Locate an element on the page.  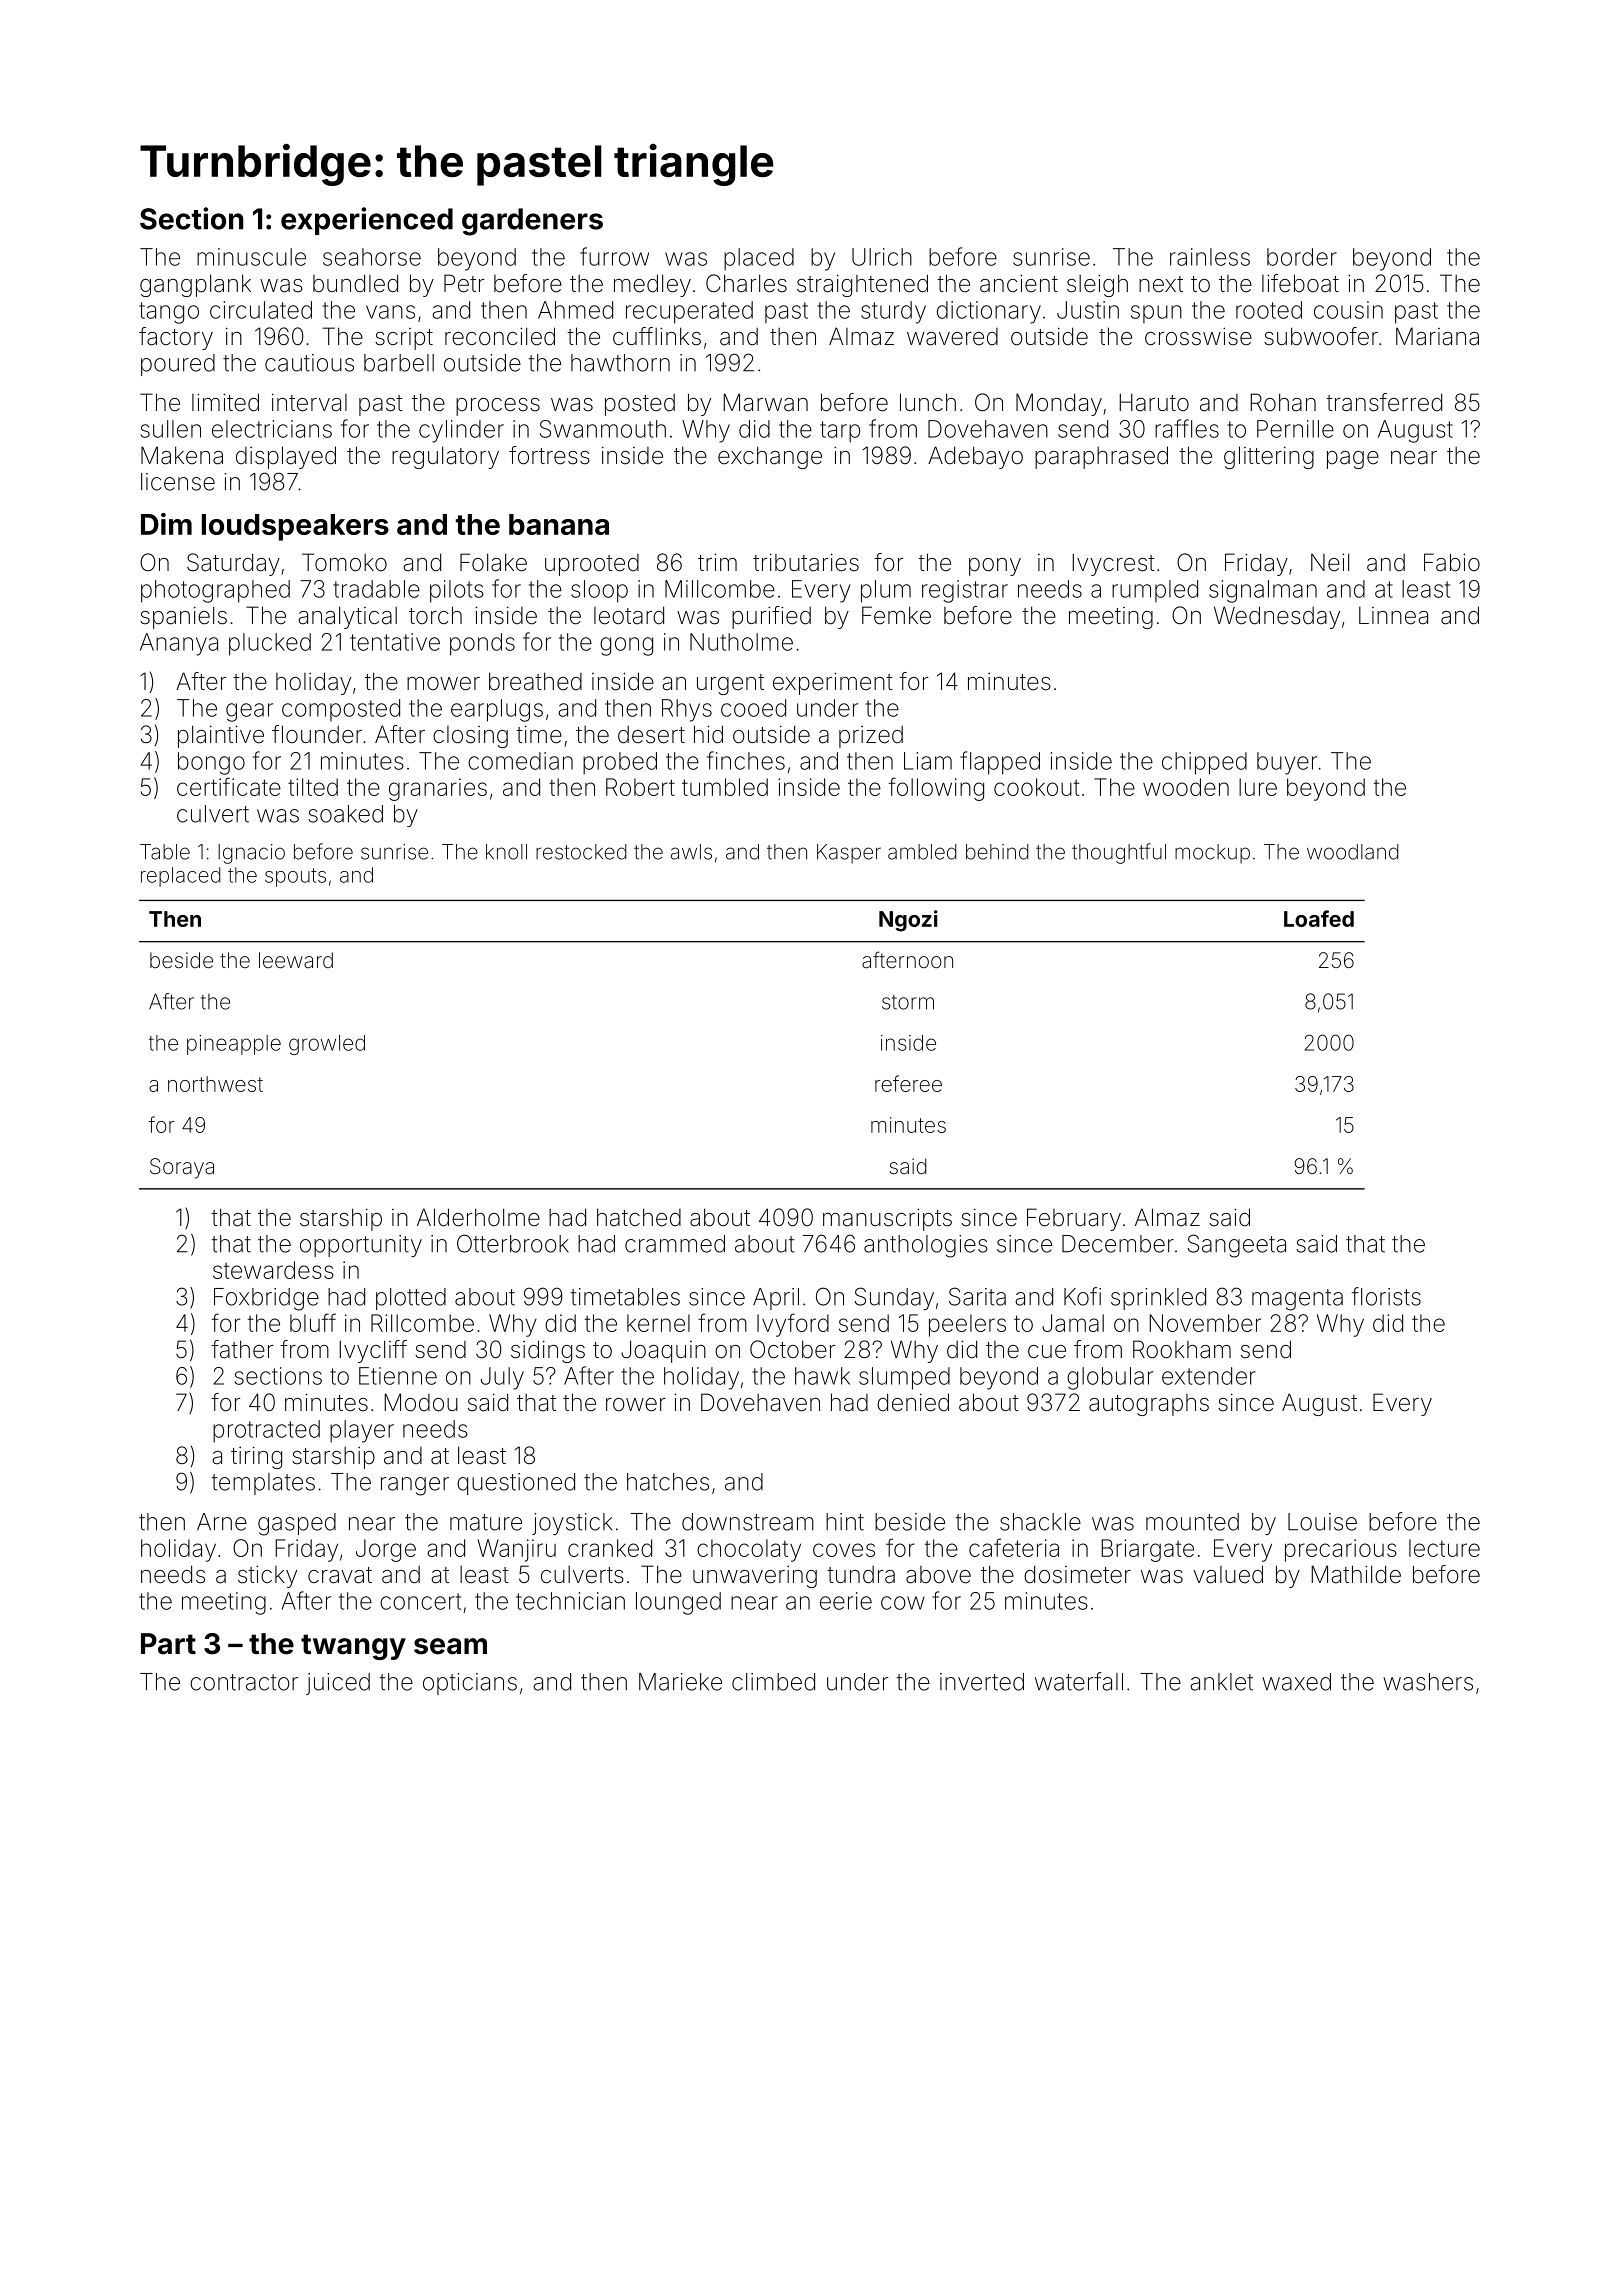
reconciled is located at coordinates (500, 336).
